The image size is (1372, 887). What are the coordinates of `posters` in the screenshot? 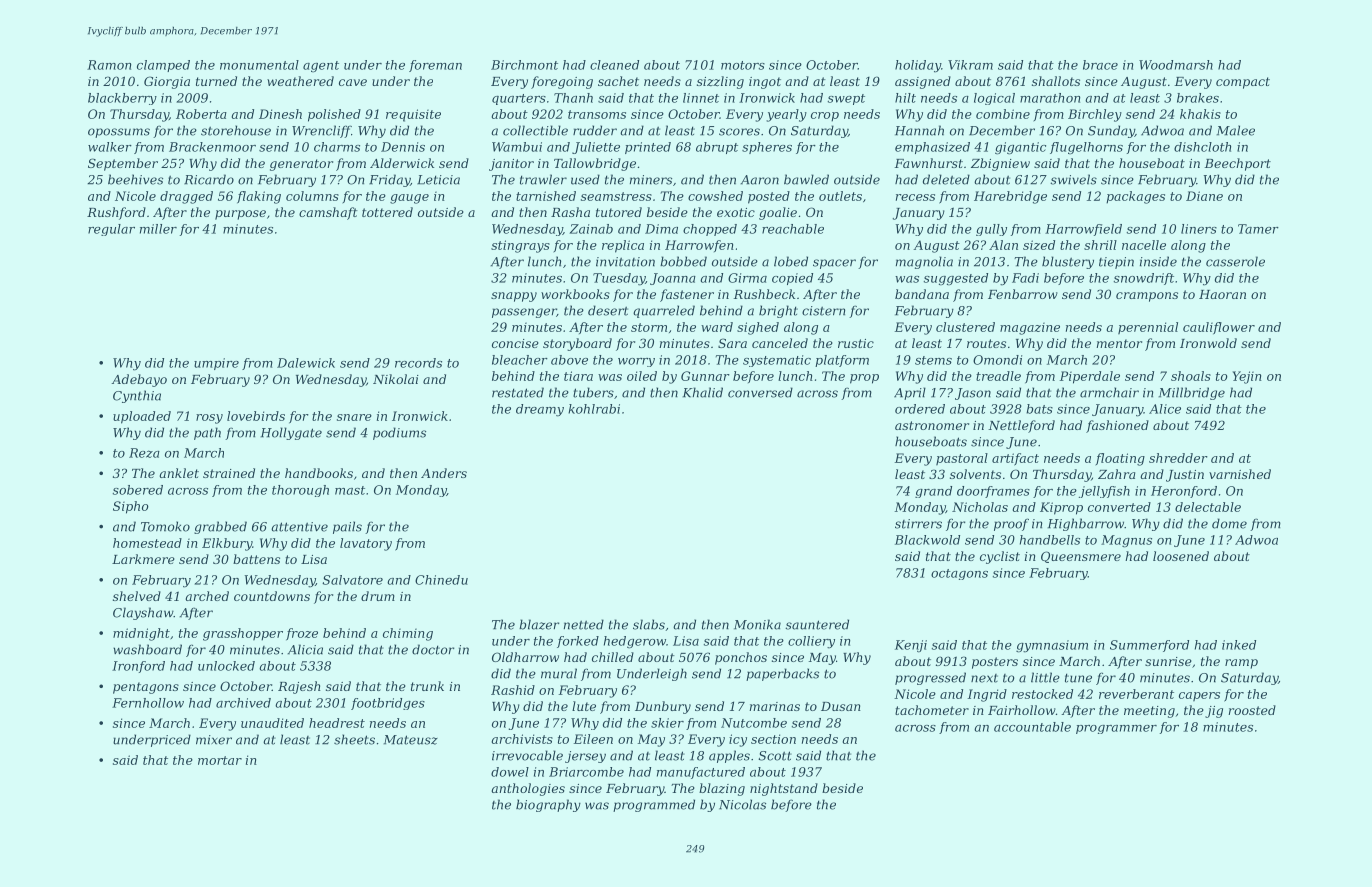 It's located at (995, 663).
